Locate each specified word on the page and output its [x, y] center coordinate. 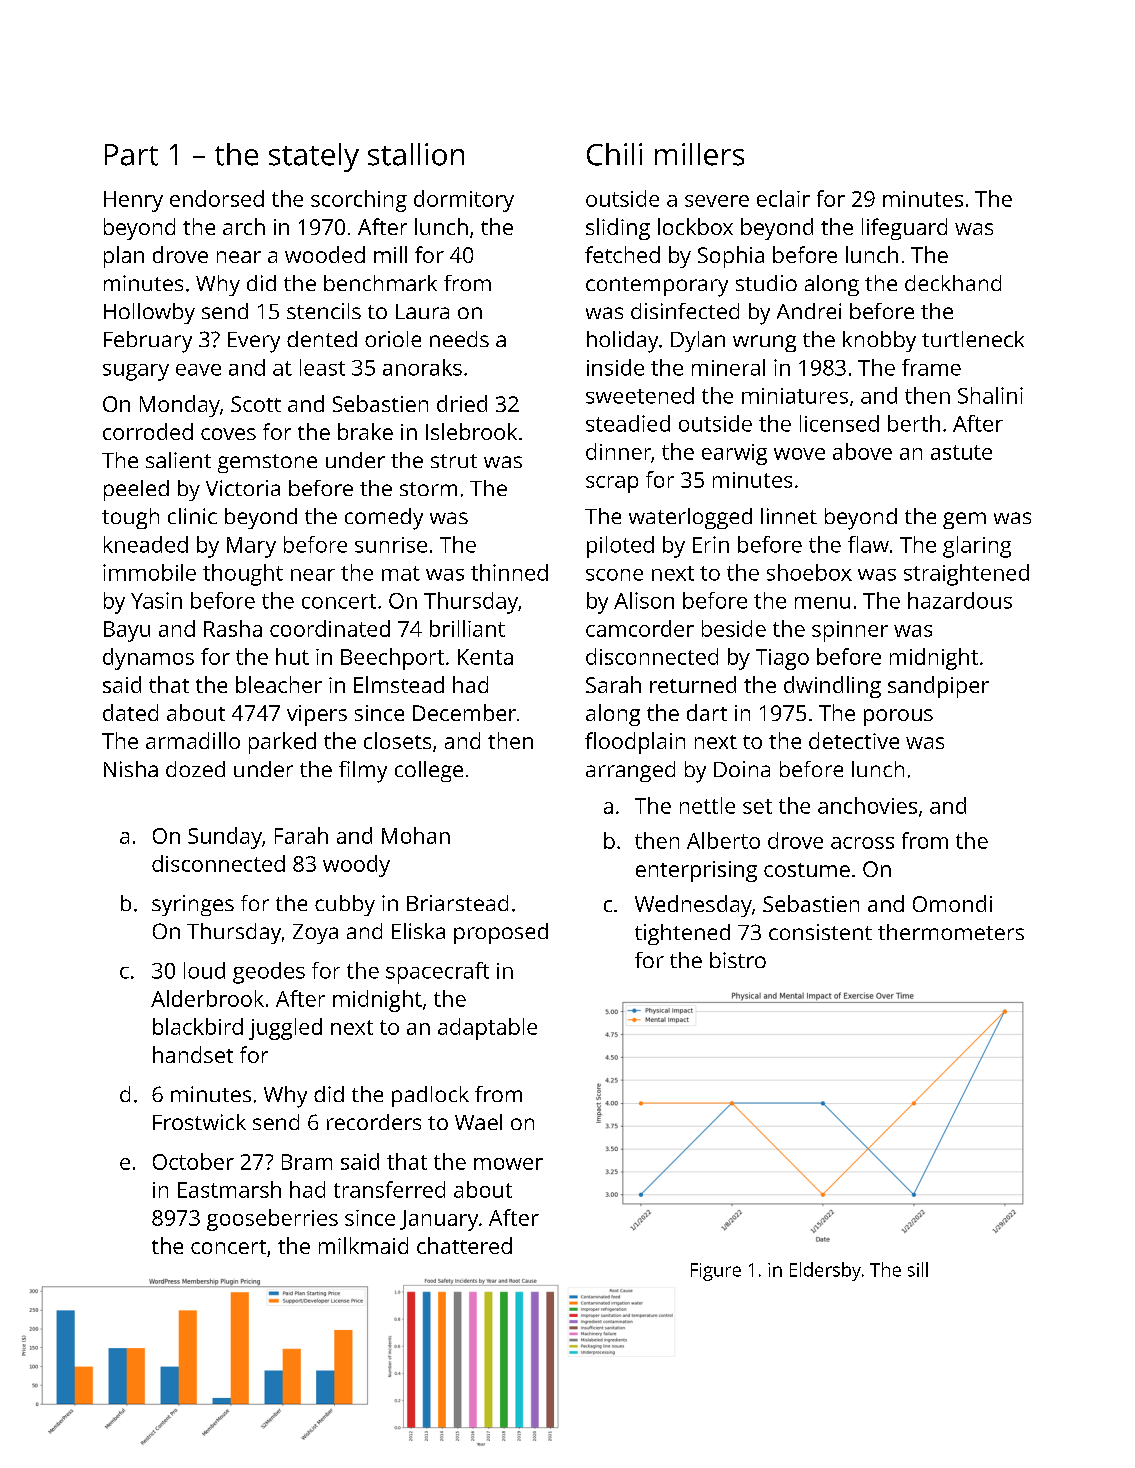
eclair [783, 198]
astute [961, 452]
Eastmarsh [229, 1189]
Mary [251, 547]
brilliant [467, 628]
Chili [614, 154]
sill [918, 1269]
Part [131, 155]
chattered [464, 1245]
